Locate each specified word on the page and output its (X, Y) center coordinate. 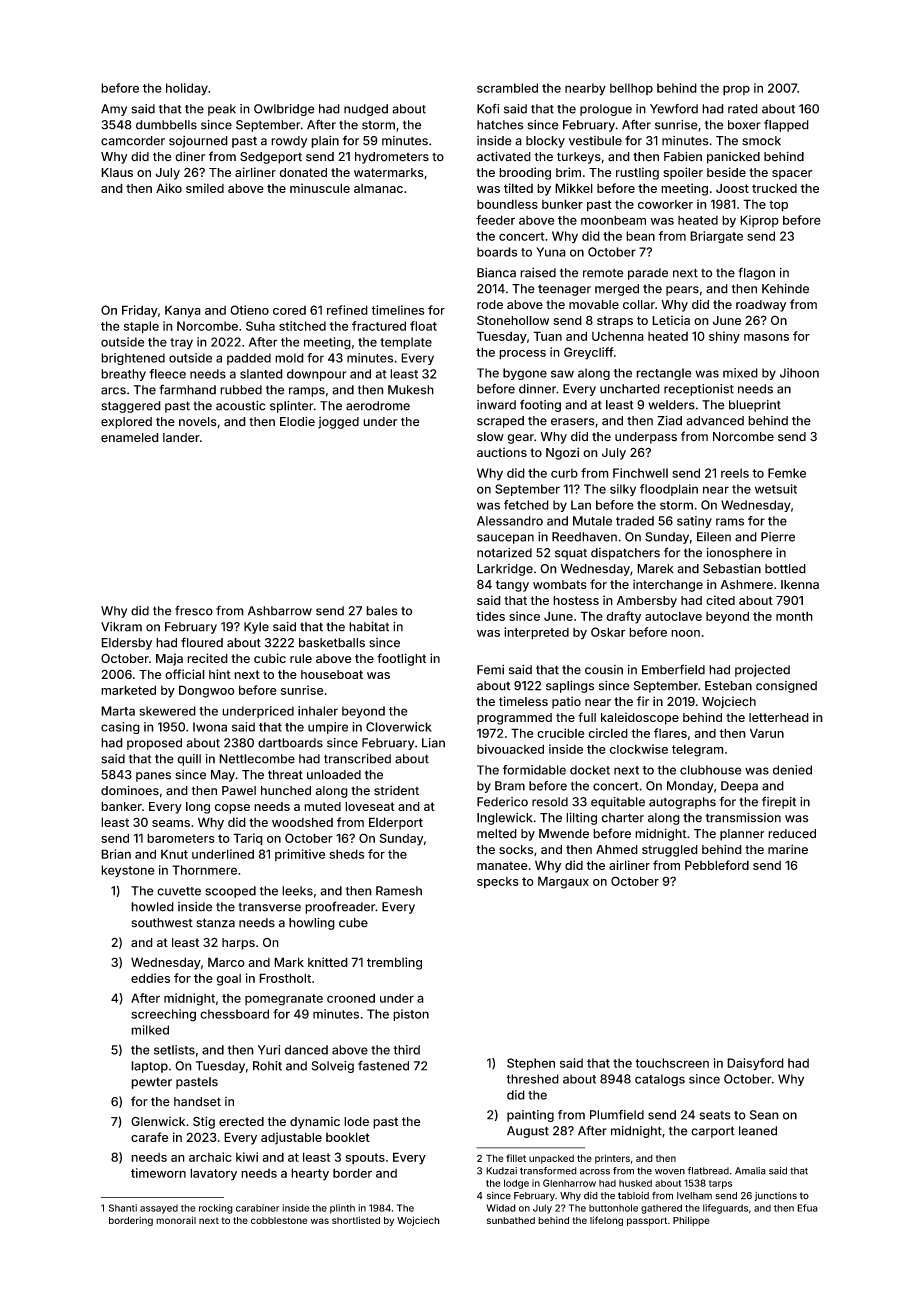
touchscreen (672, 1063)
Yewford (674, 109)
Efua (807, 1208)
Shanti (123, 1208)
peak (222, 110)
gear (520, 439)
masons (766, 337)
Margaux (563, 882)
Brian (116, 854)
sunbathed (511, 1220)
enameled (130, 438)
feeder (495, 220)
